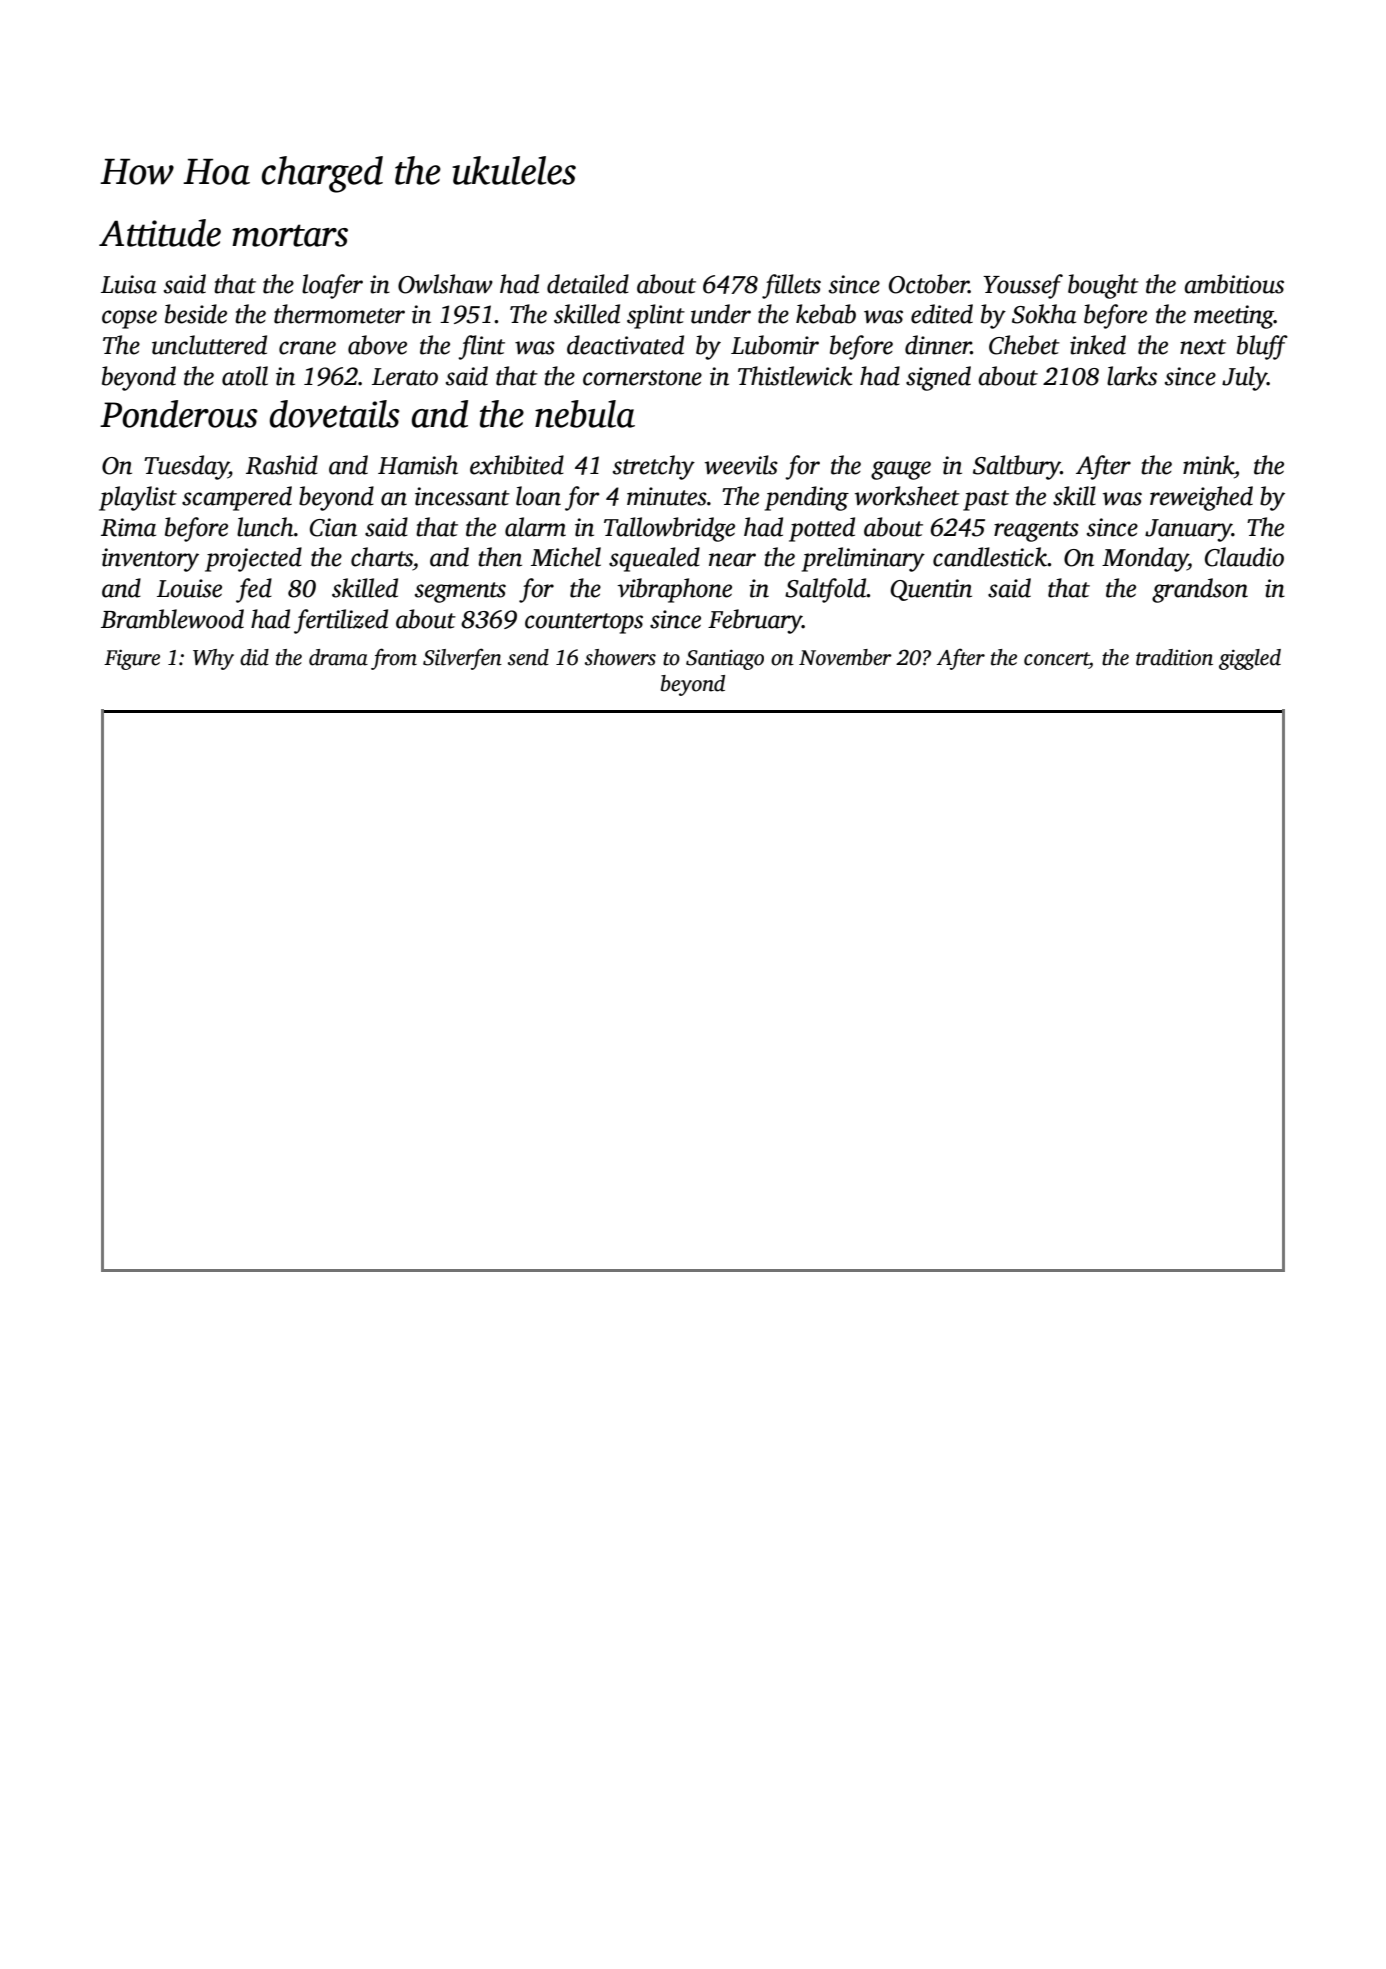 This screenshot has height=1969, width=1386. I want to click on reweighed, so click(1201, 498).
